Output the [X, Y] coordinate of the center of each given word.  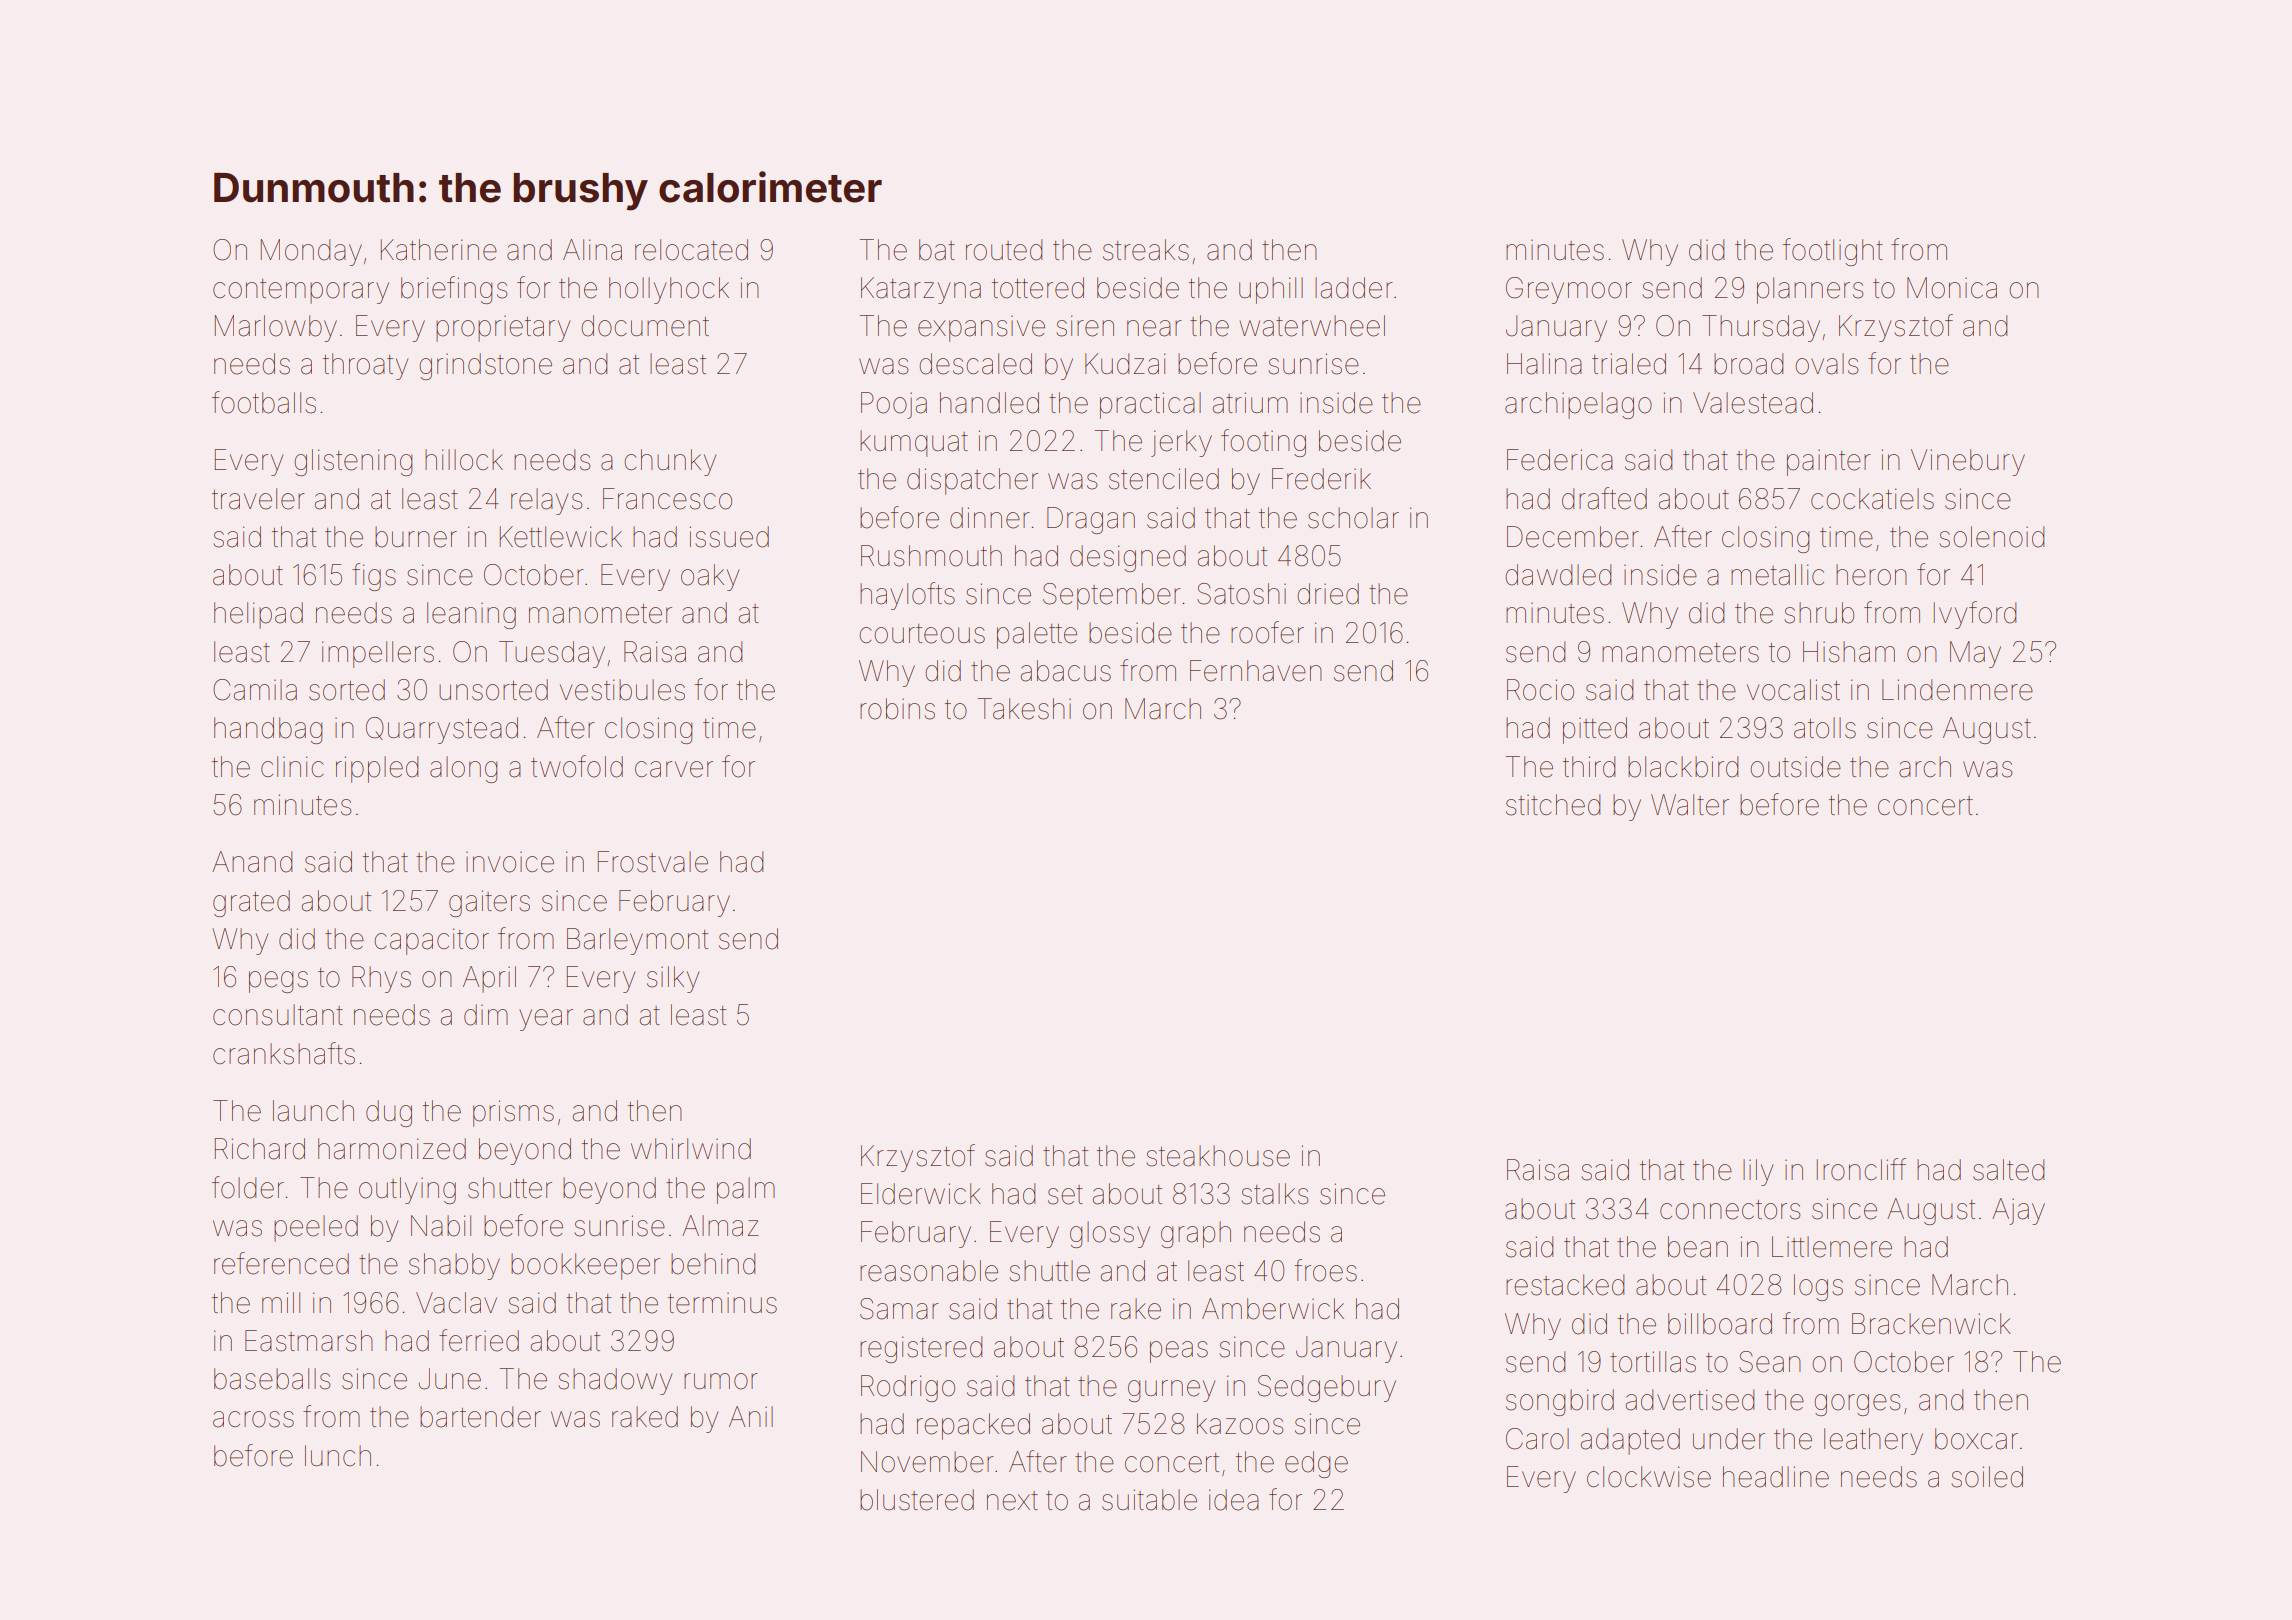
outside [1795, 767]
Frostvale [653, 862]
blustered [917, 1500]
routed [1004, 250]
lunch [338, 1455]
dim [486, 1015]
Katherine [439, 250]
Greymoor [1569, 290]
